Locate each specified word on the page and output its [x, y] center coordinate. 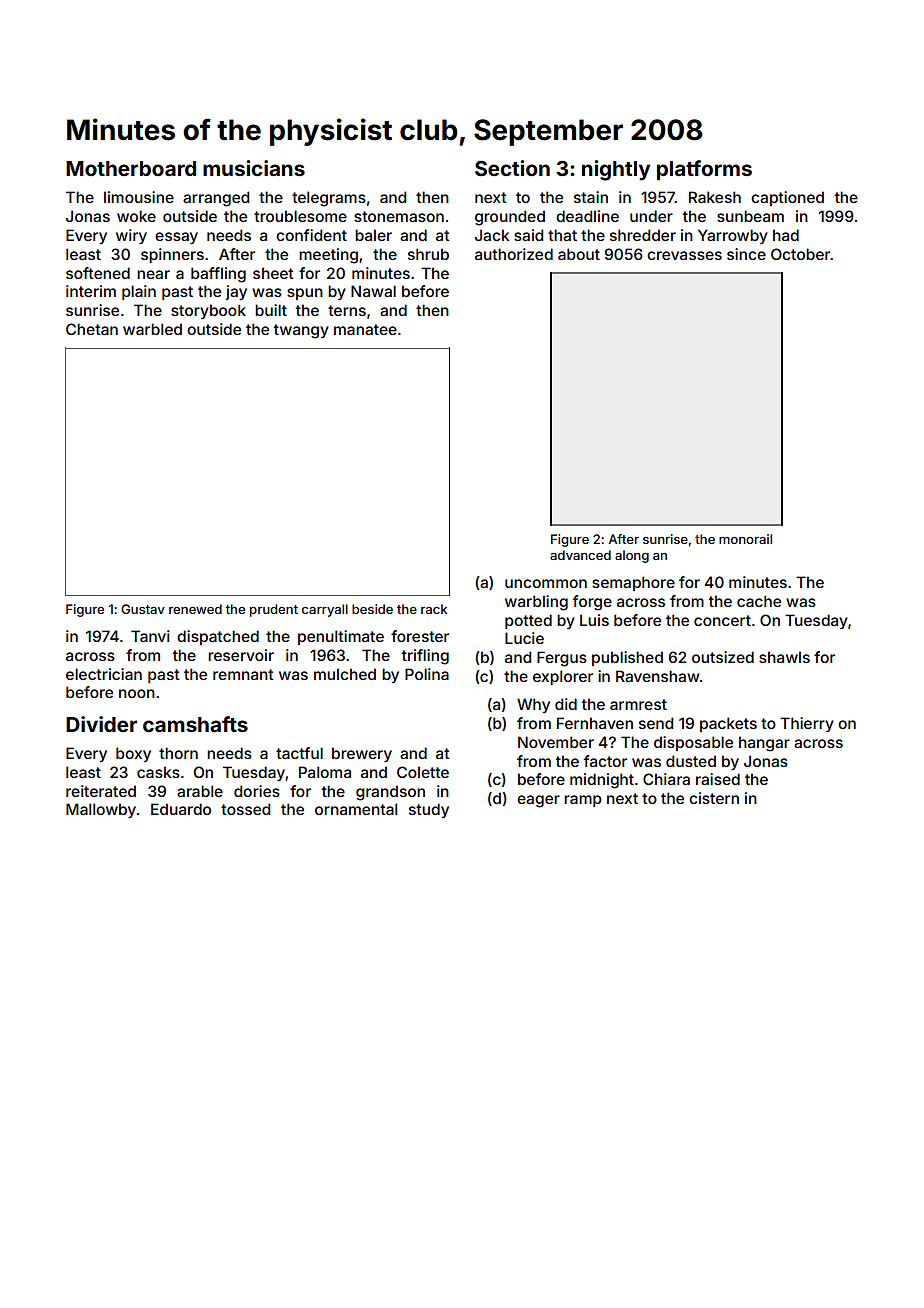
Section [512, 168]
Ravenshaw [657, 676]
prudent [274, 610]
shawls [784, 657]
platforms [704, 170]
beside [372, 609]
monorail [745, 539]
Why [533, 705]
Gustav [143, 609]
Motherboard [131, 168]
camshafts [195, 724]
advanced [580, 555]
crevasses [684, 255]
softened [98, 273]
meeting [328, 256]
